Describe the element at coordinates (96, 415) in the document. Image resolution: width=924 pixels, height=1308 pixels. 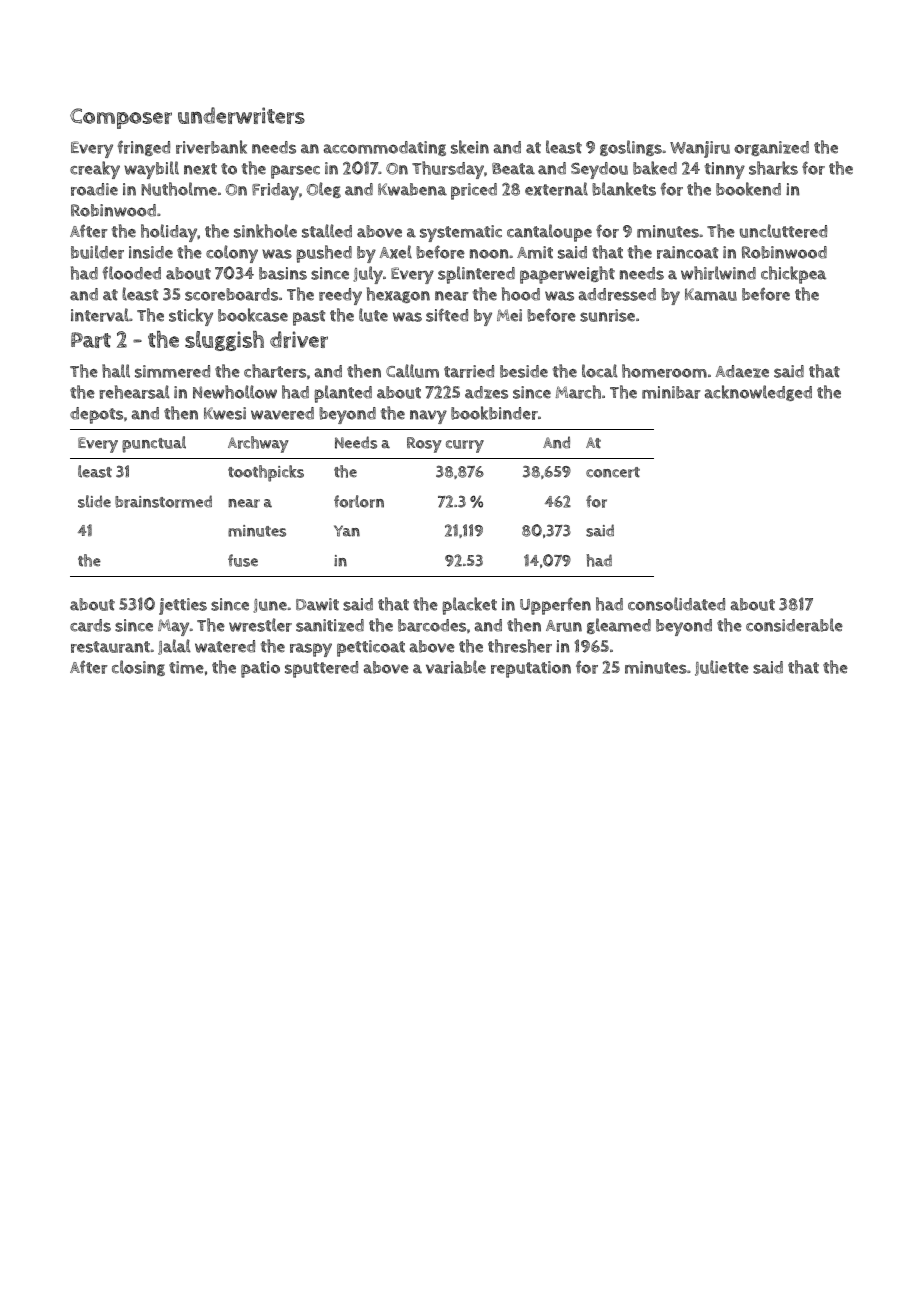
I see `depots` at that location.
